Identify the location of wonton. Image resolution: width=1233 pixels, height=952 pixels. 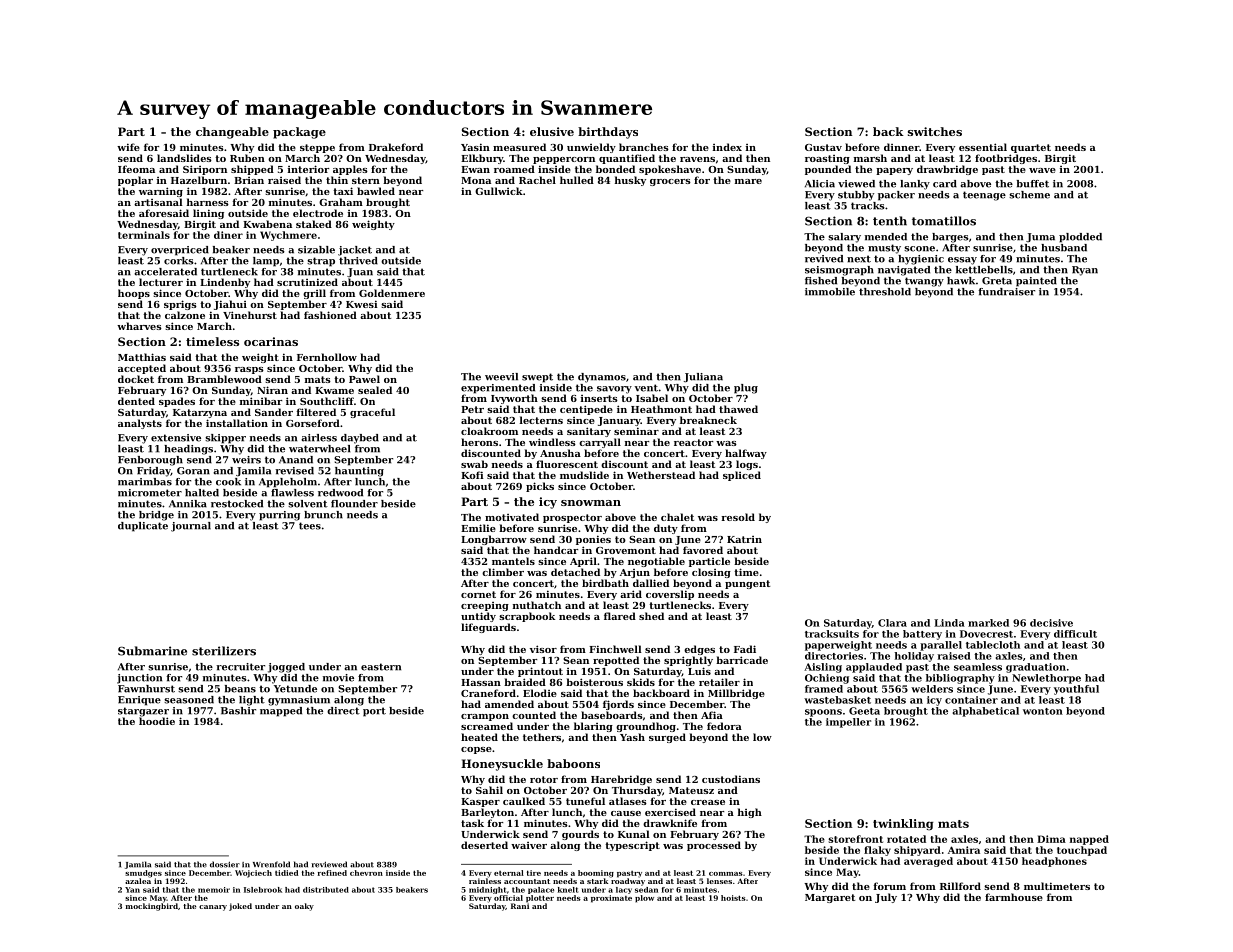
(1043, 711).
